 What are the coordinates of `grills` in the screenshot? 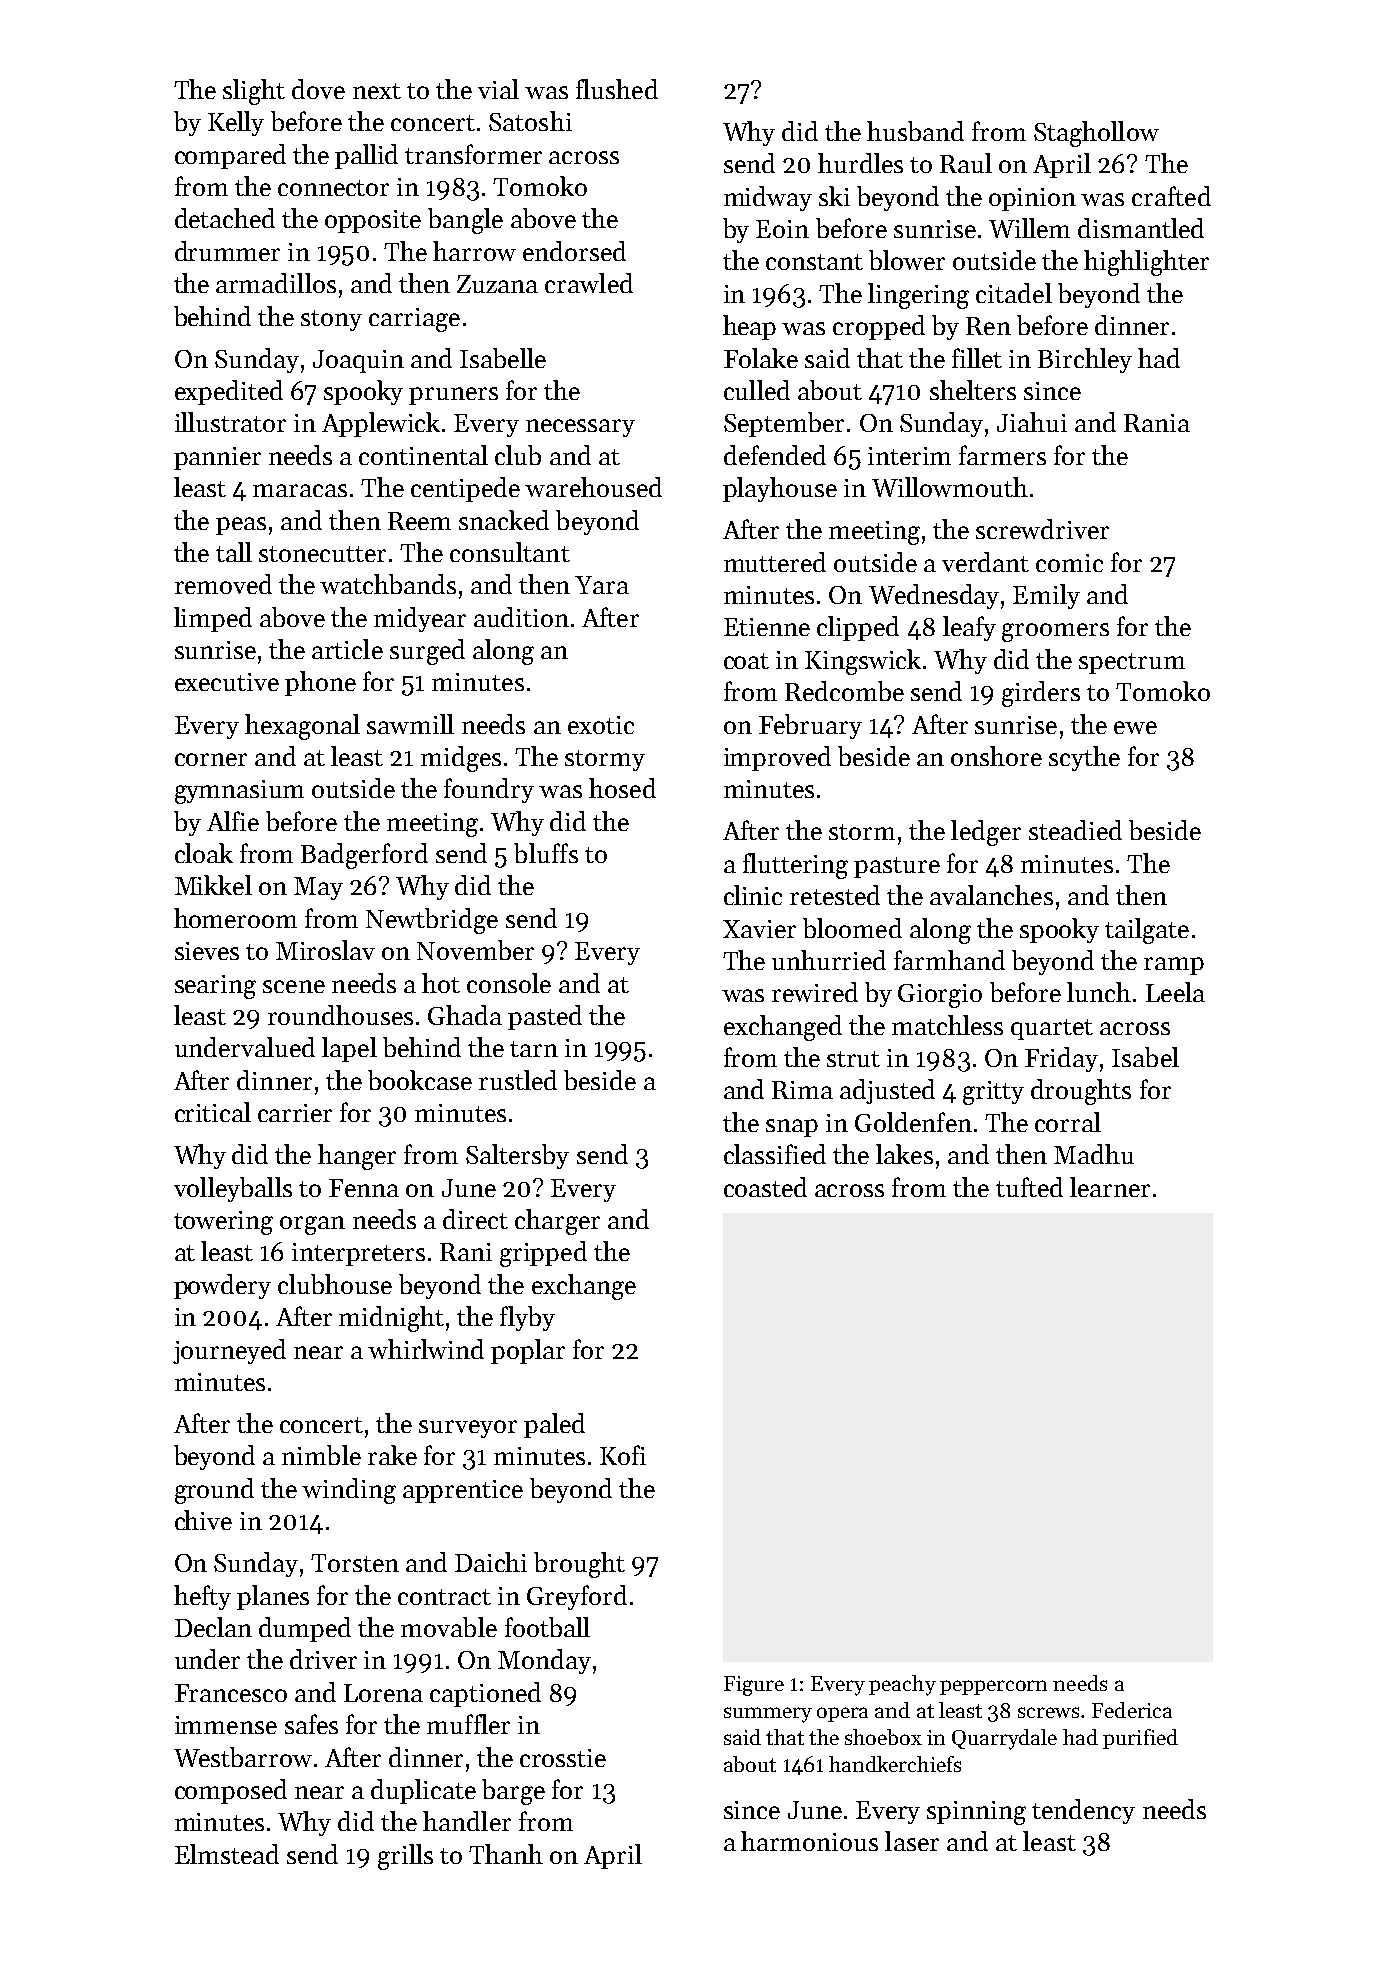 It's located at (405, 1857).
